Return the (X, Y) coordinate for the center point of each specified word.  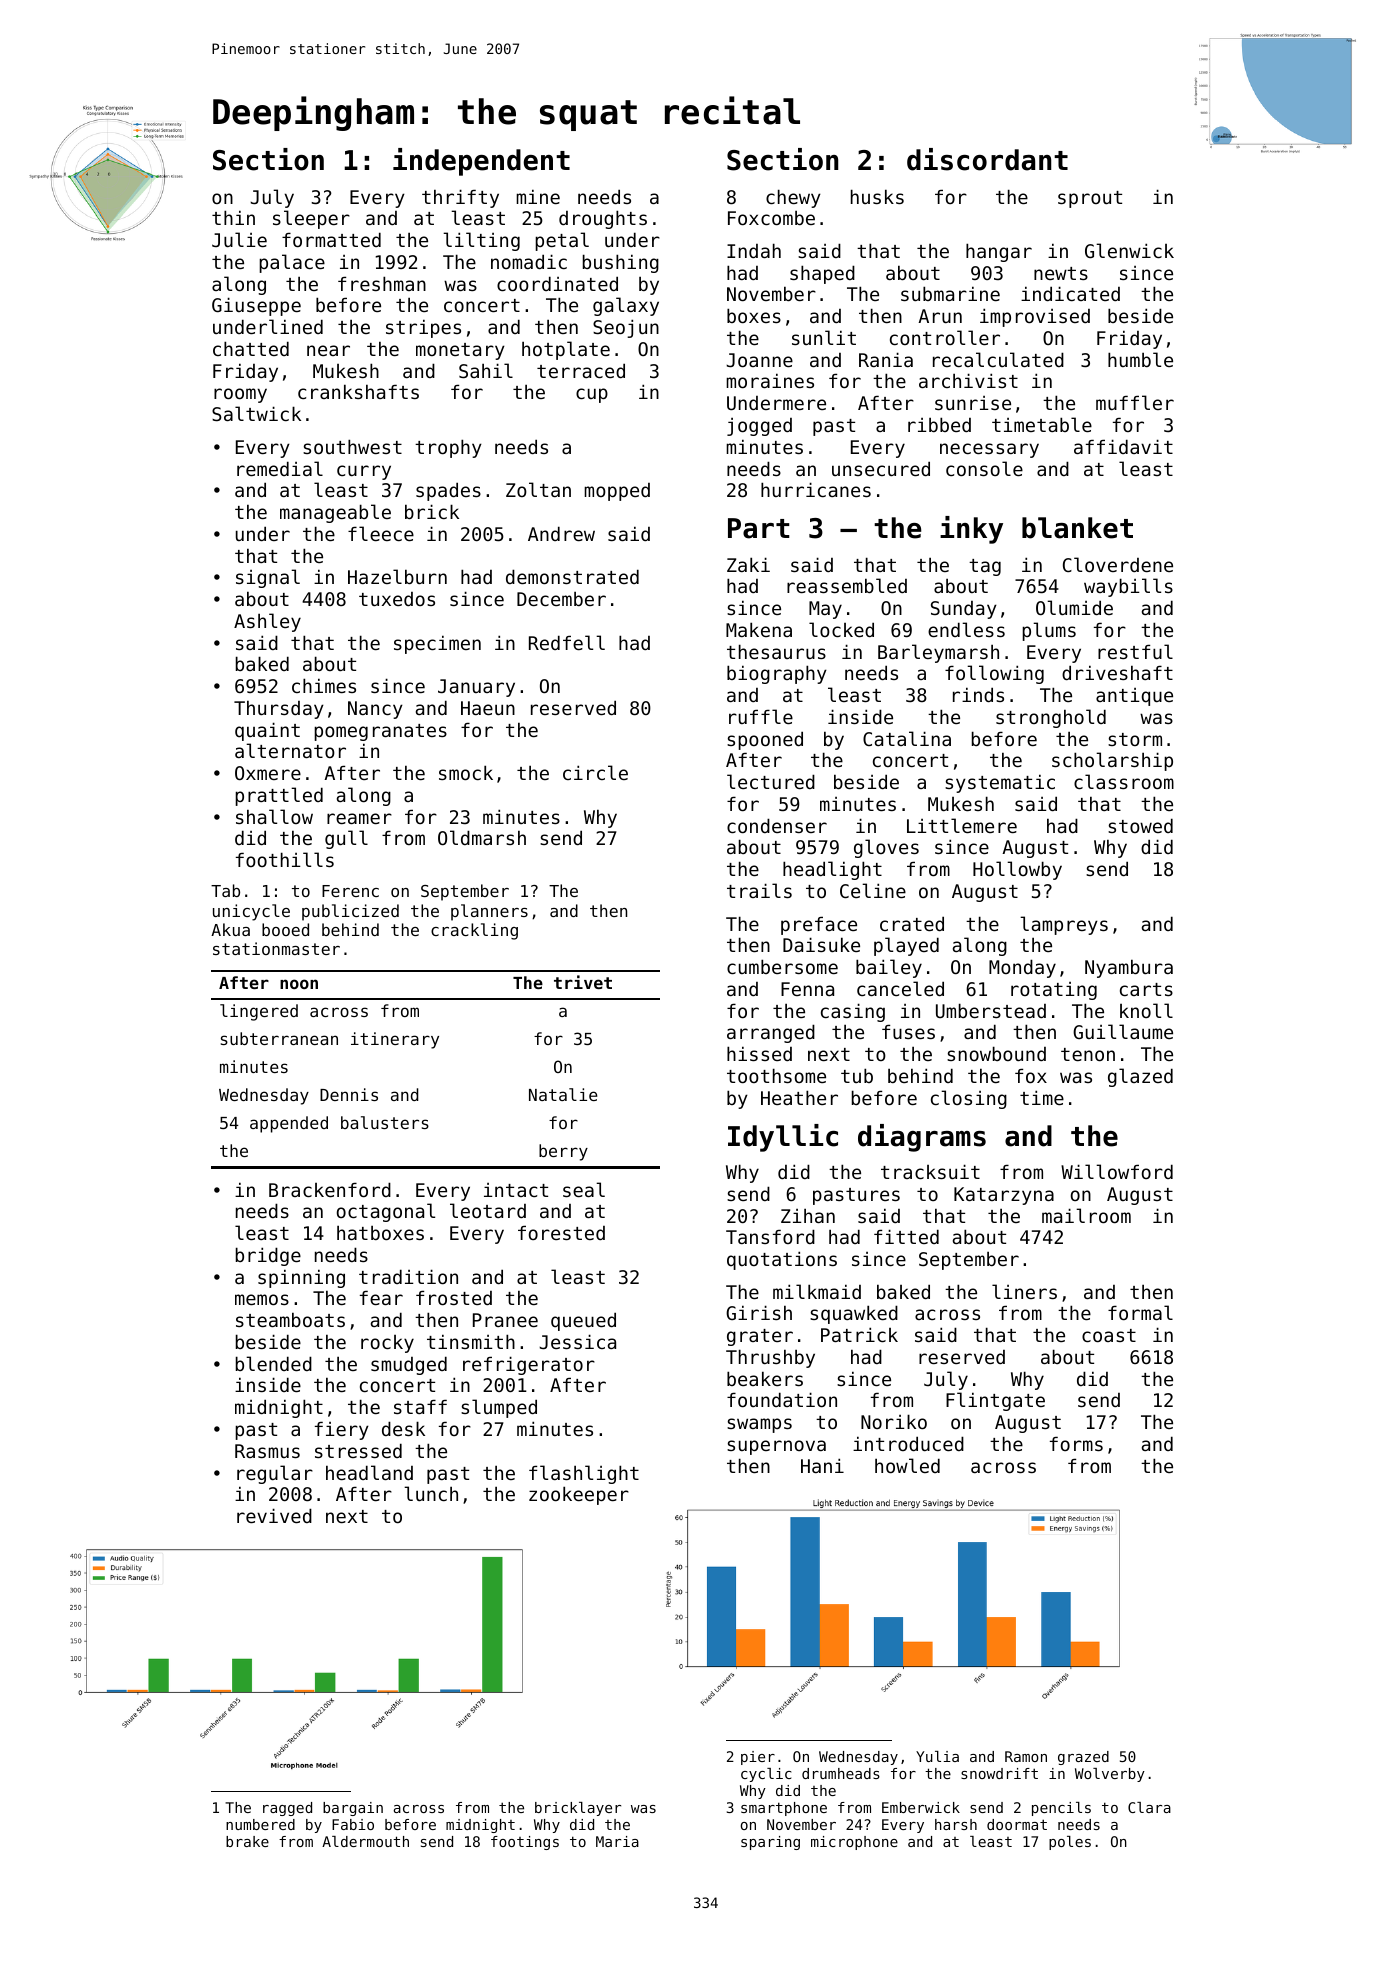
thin (233, 217)
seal (584, 1189)
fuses (908, 1031)
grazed (1083, 1758)
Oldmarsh (482, 837)
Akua (230, 929)
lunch (431, 1493)
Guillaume (1123, 1031)
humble (1140, 359)
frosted (454, 1297)
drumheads (841, 1773)
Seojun (626, 328)
